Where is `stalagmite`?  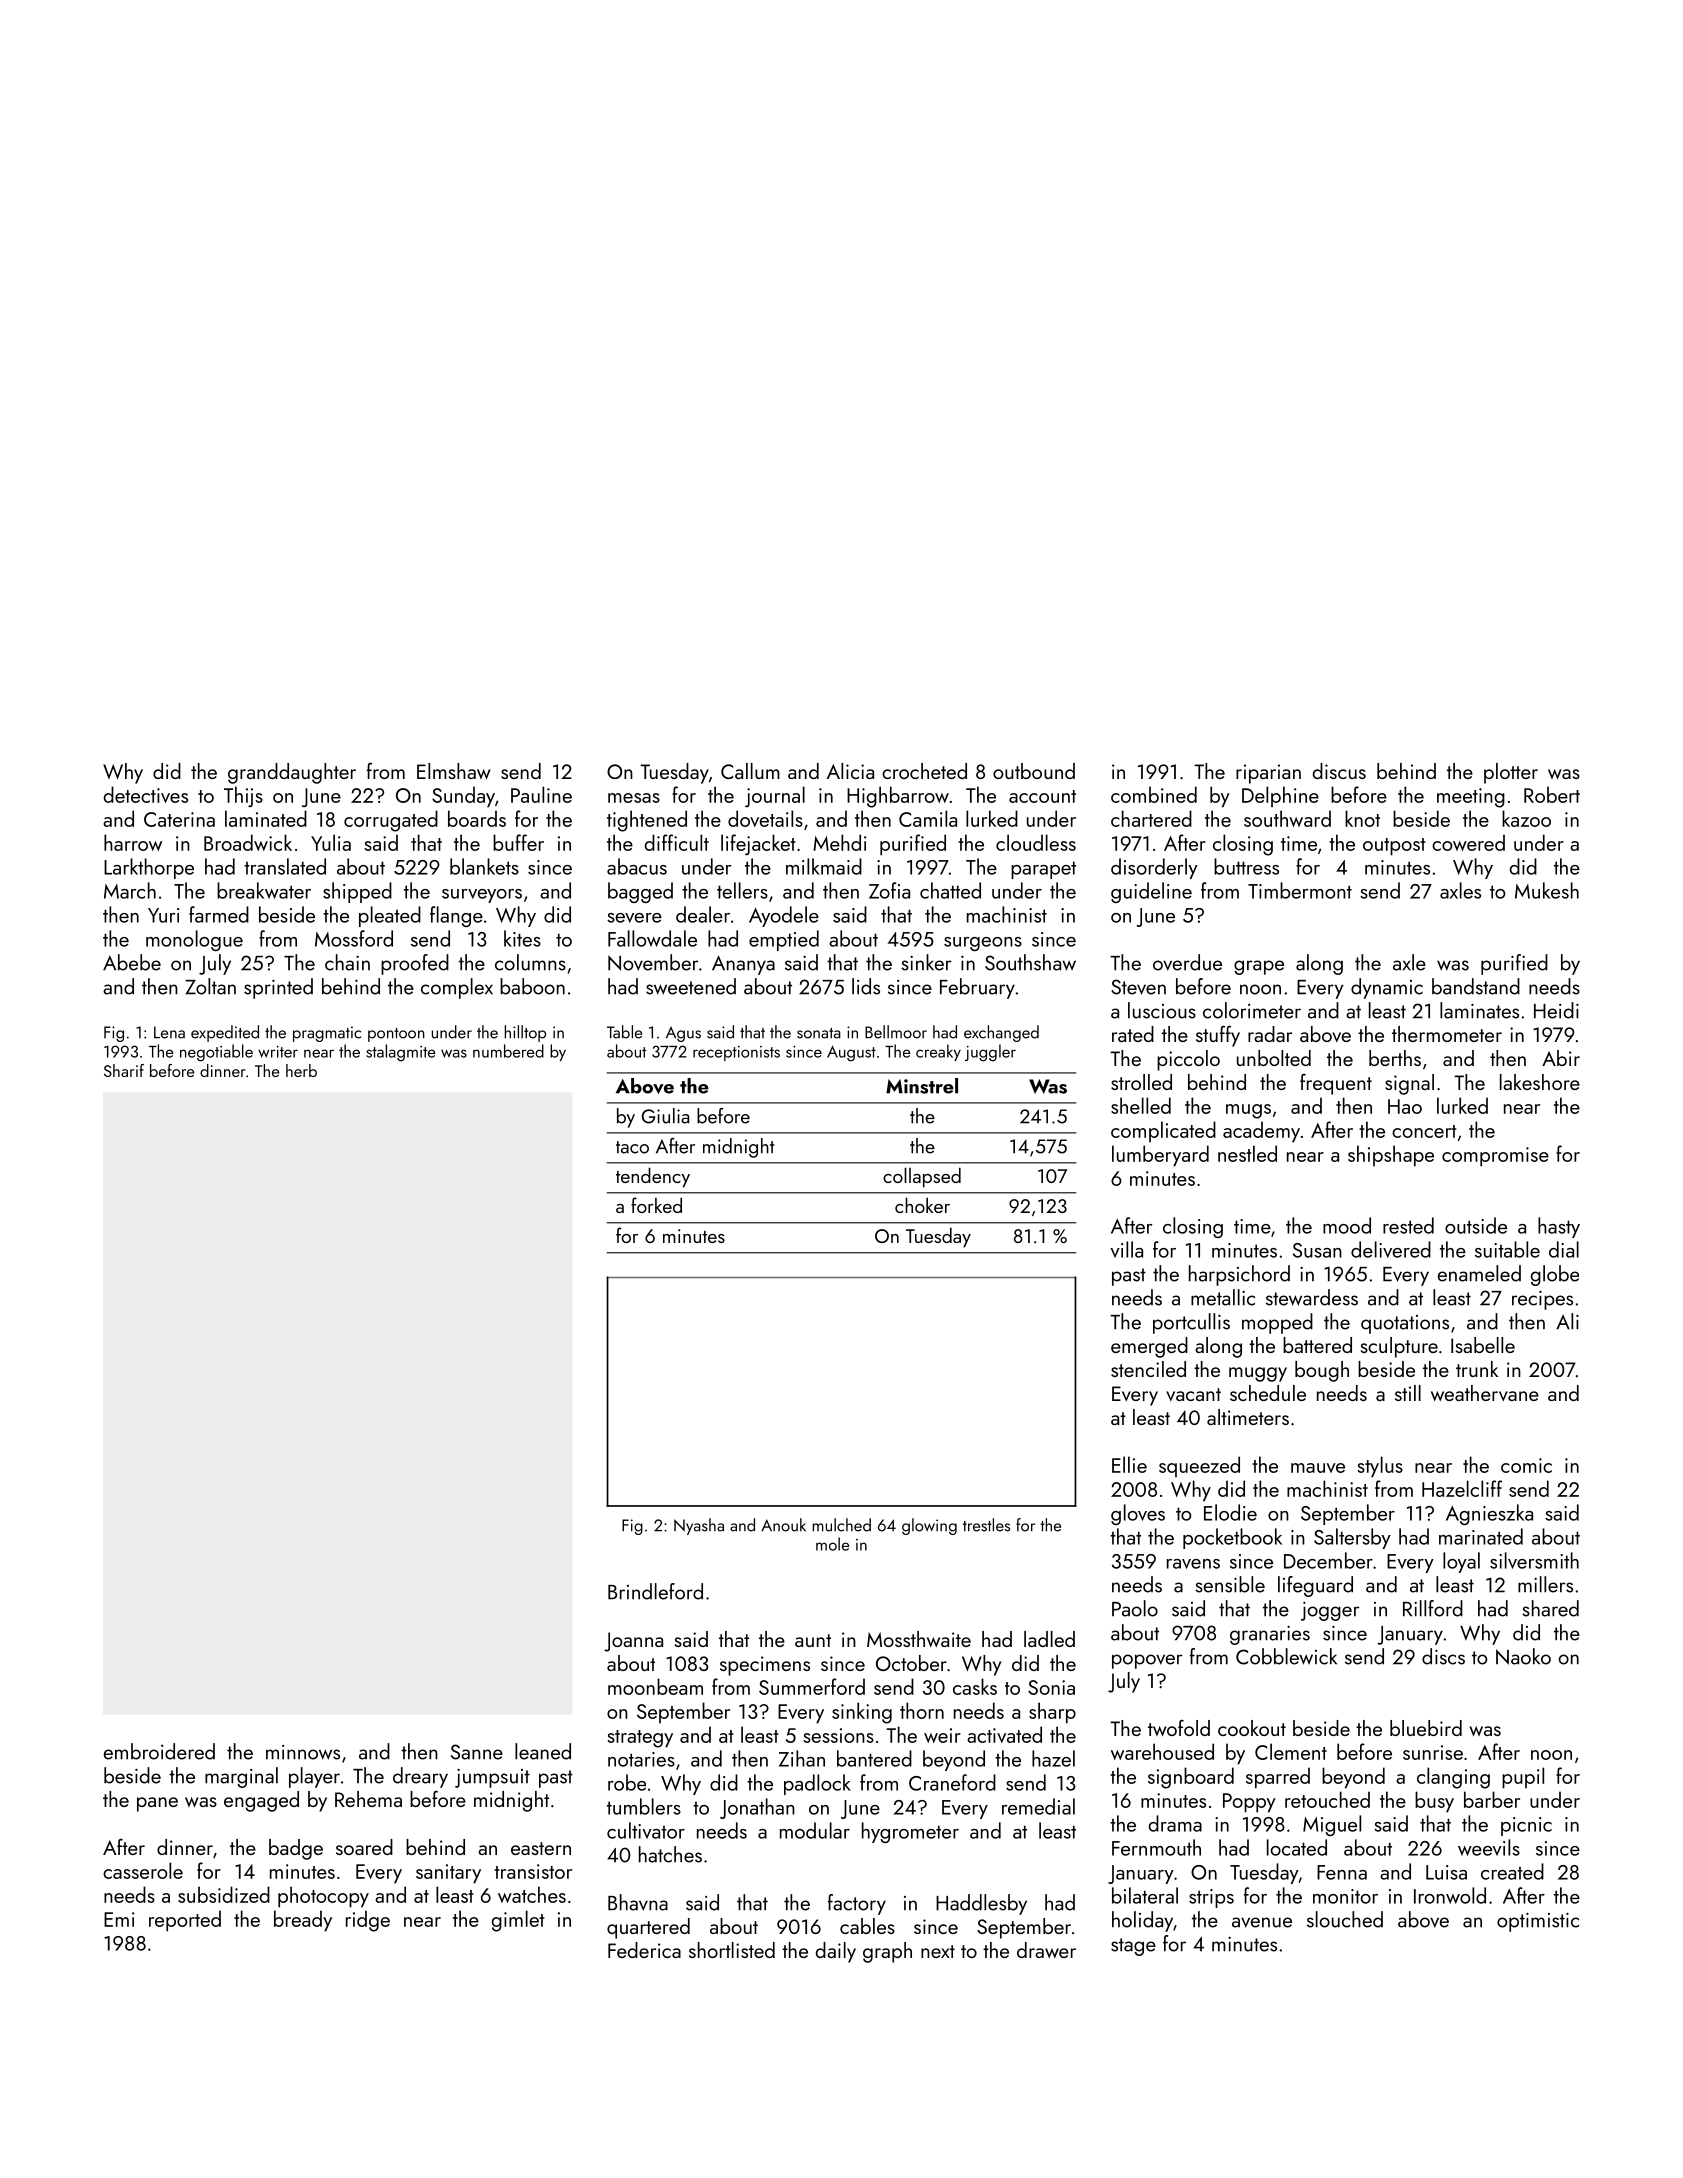 stalagmite is located at coordinates (401, 1053).
